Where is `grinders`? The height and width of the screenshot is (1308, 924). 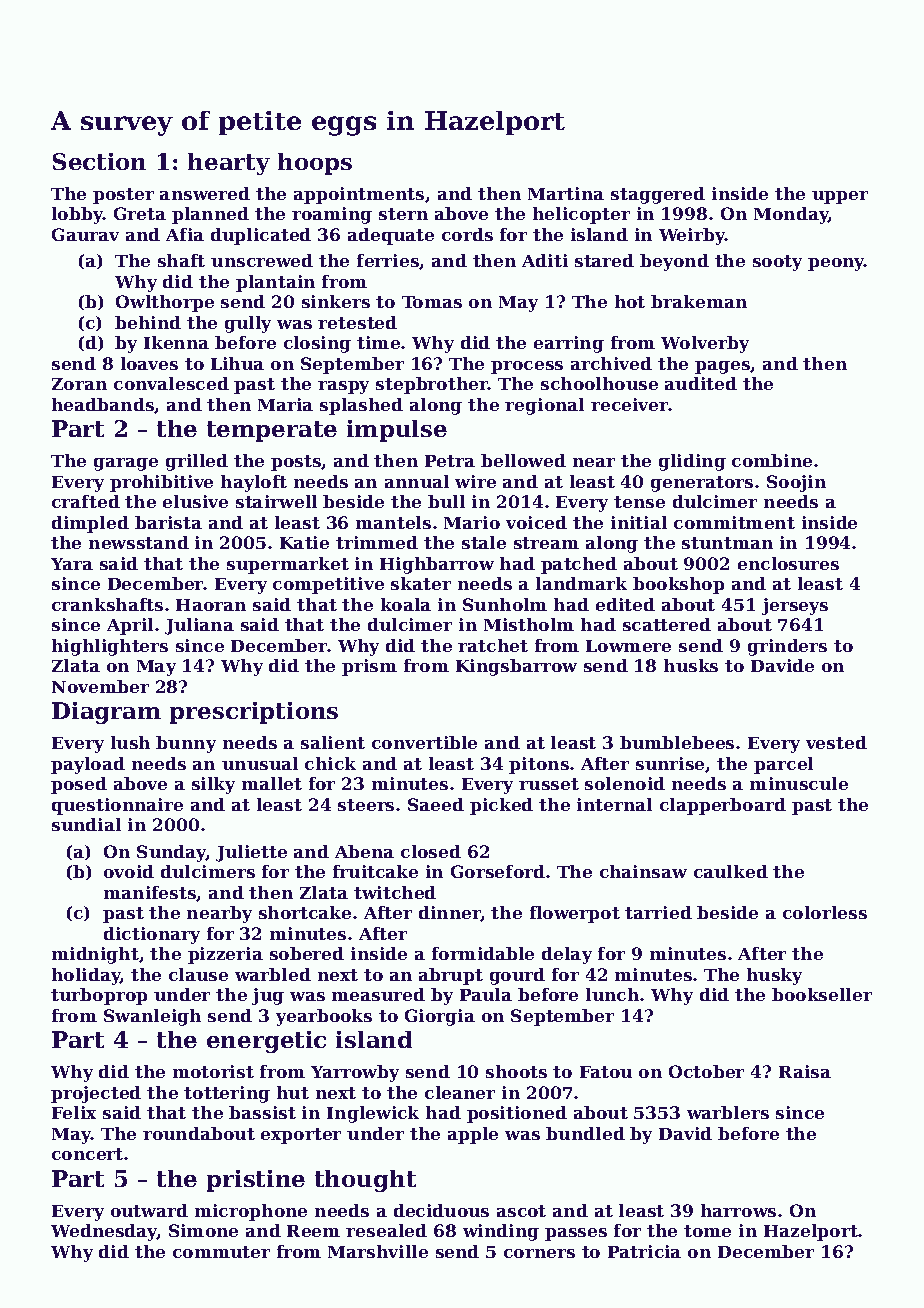 grinders is located at coordinates (787, 647).
